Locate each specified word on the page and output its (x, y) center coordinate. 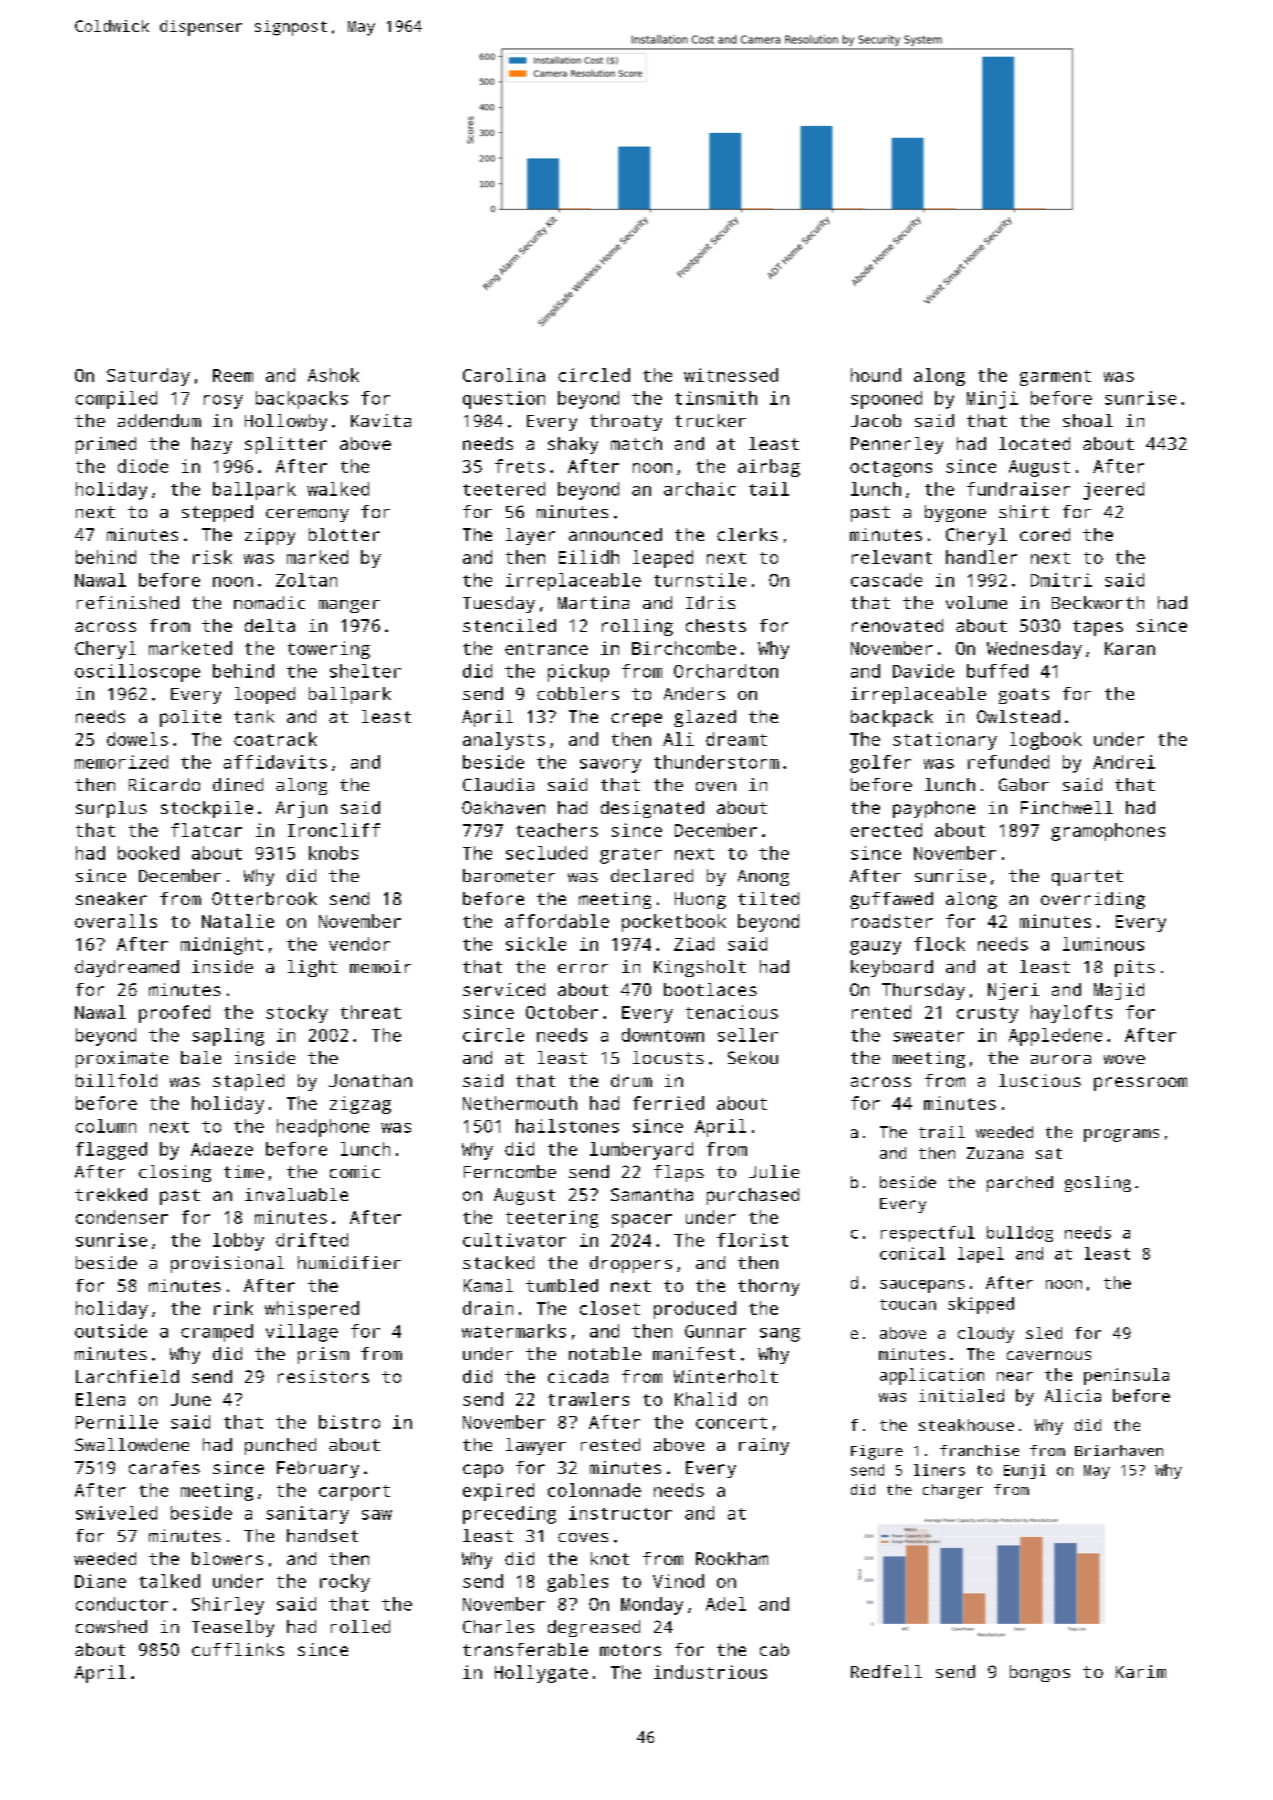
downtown (663, 1035)
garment (1055, 378)
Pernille (117, 1422)
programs (1121, 1135)
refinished (128, 602)
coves (583, 1537)
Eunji (1025, 1471)
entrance (546, 649)
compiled (116, 400)
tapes (1098, 628)
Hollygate (541, 1674)
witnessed (731, 375)
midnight (222, 946)
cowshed (111, 1626)
